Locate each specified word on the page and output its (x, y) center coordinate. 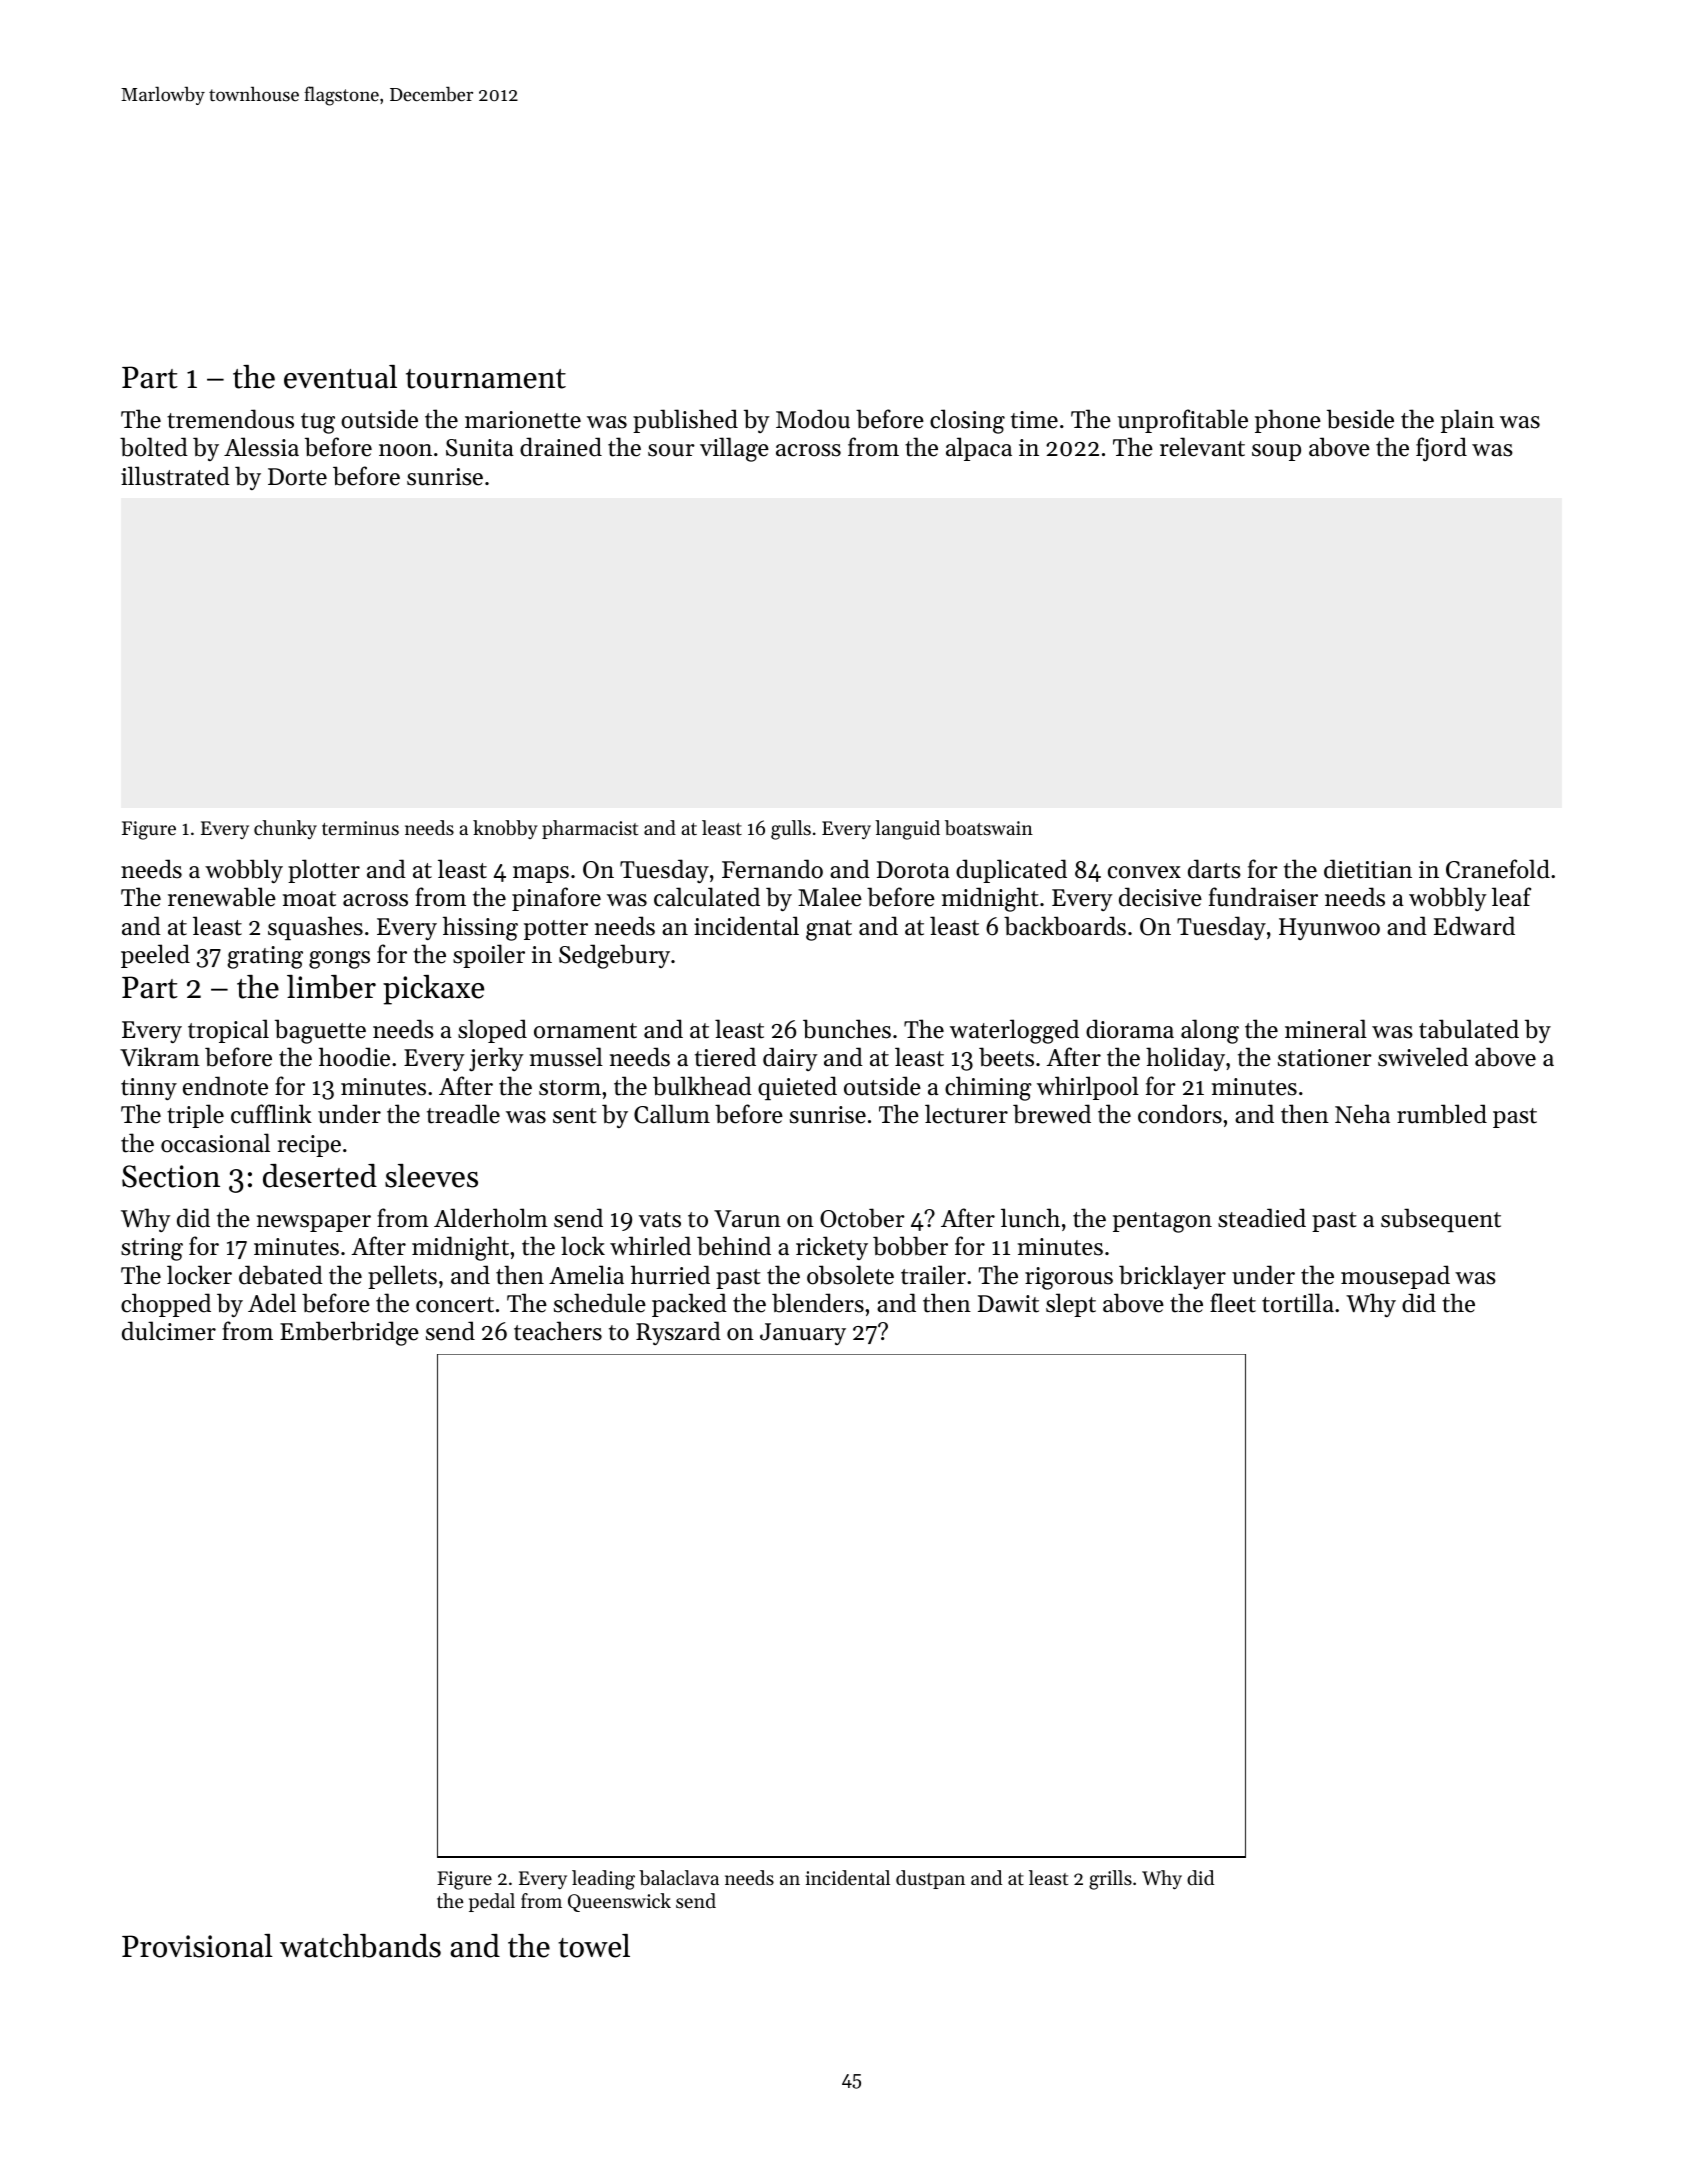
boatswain (989, 828)
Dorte (297, 477)
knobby (505, 829)
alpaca (979, 449)
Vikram (160, 1056)
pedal (492, 1902)
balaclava (679, 1878)
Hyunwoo (1329, 929)
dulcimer (169, 1331)
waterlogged (1014, 1031)
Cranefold (1498, 869)
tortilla (1298, 1303)
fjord (1441, 449)
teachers (558, 1331)
